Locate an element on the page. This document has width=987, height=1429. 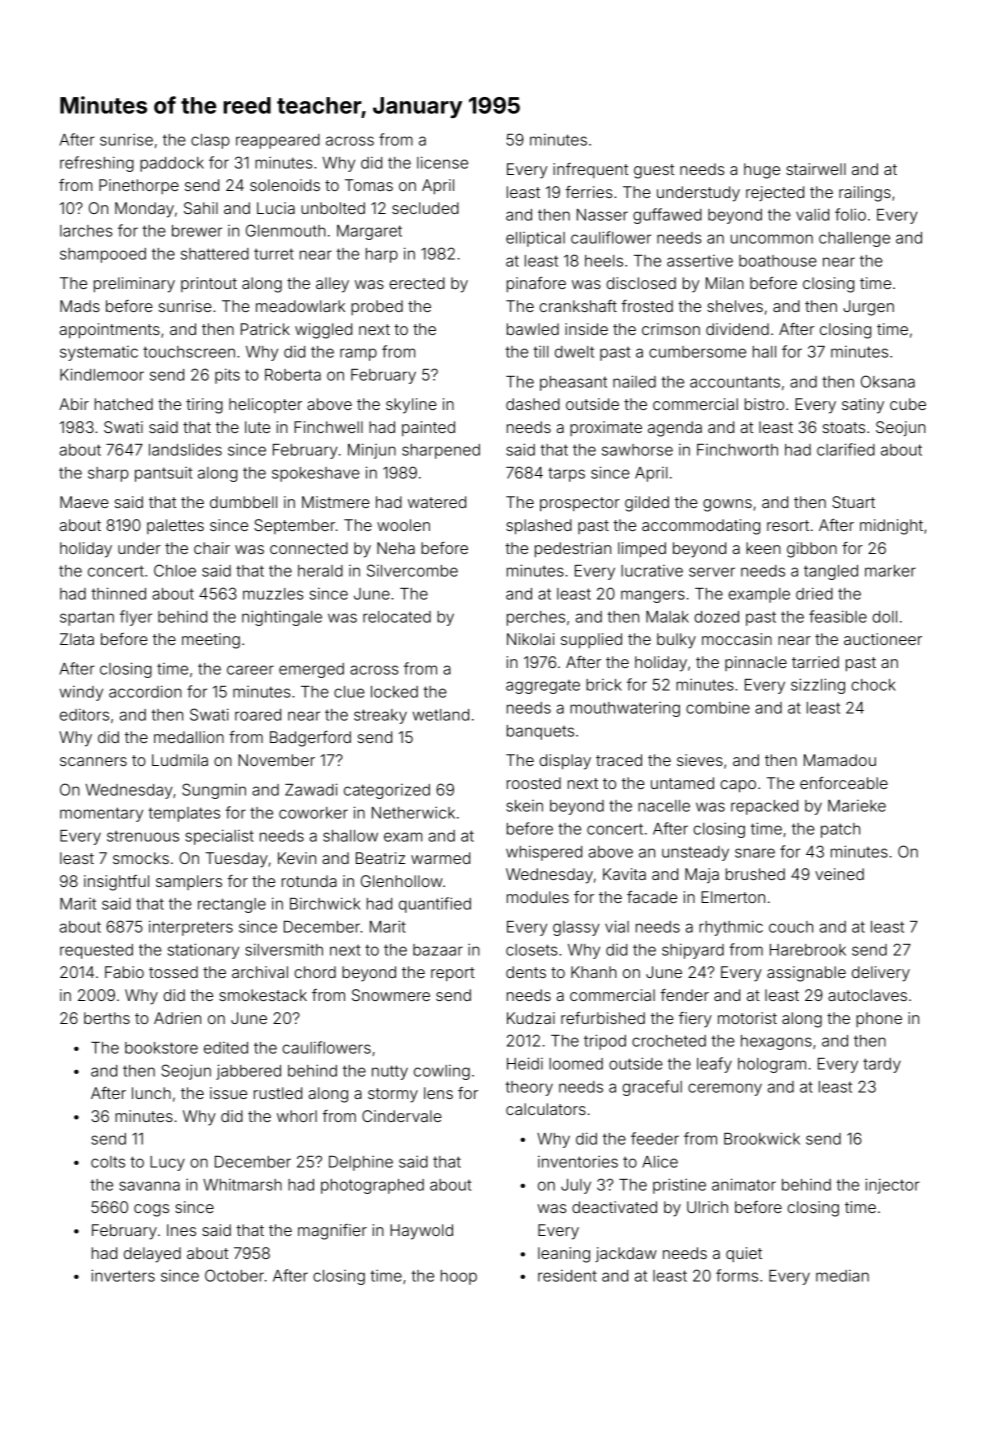
streaky is located at coordinates (380, 716).
